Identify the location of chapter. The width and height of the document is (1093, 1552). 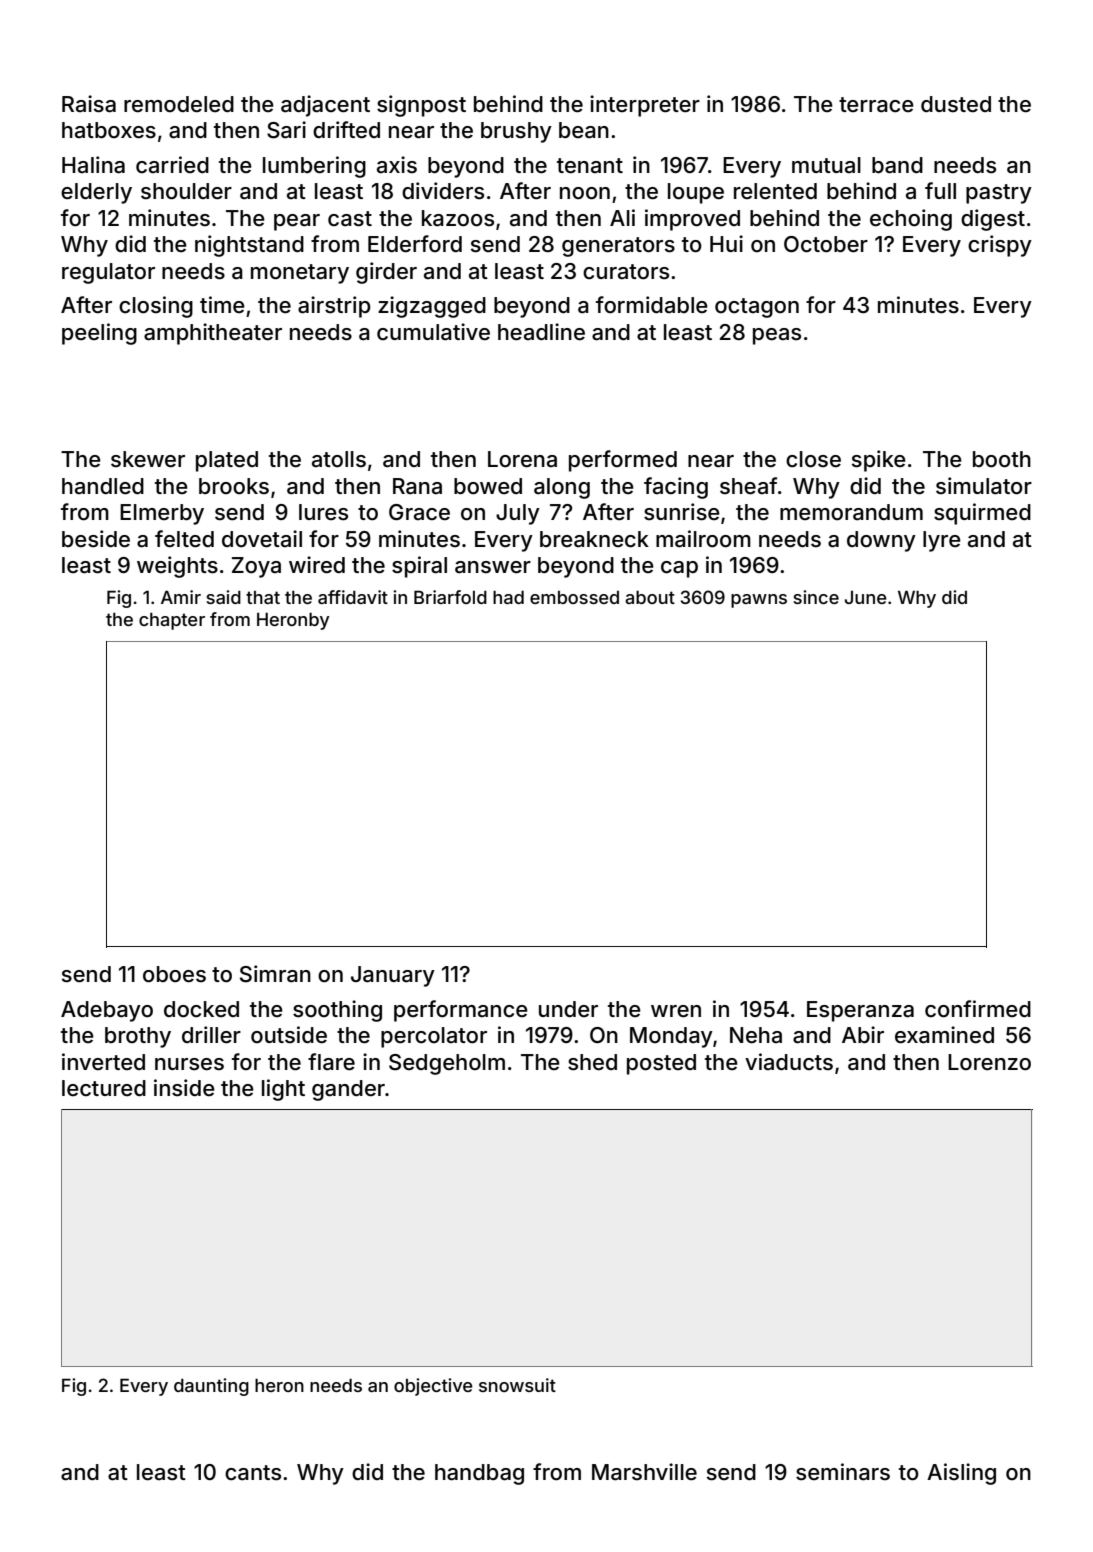
(172, 621).
